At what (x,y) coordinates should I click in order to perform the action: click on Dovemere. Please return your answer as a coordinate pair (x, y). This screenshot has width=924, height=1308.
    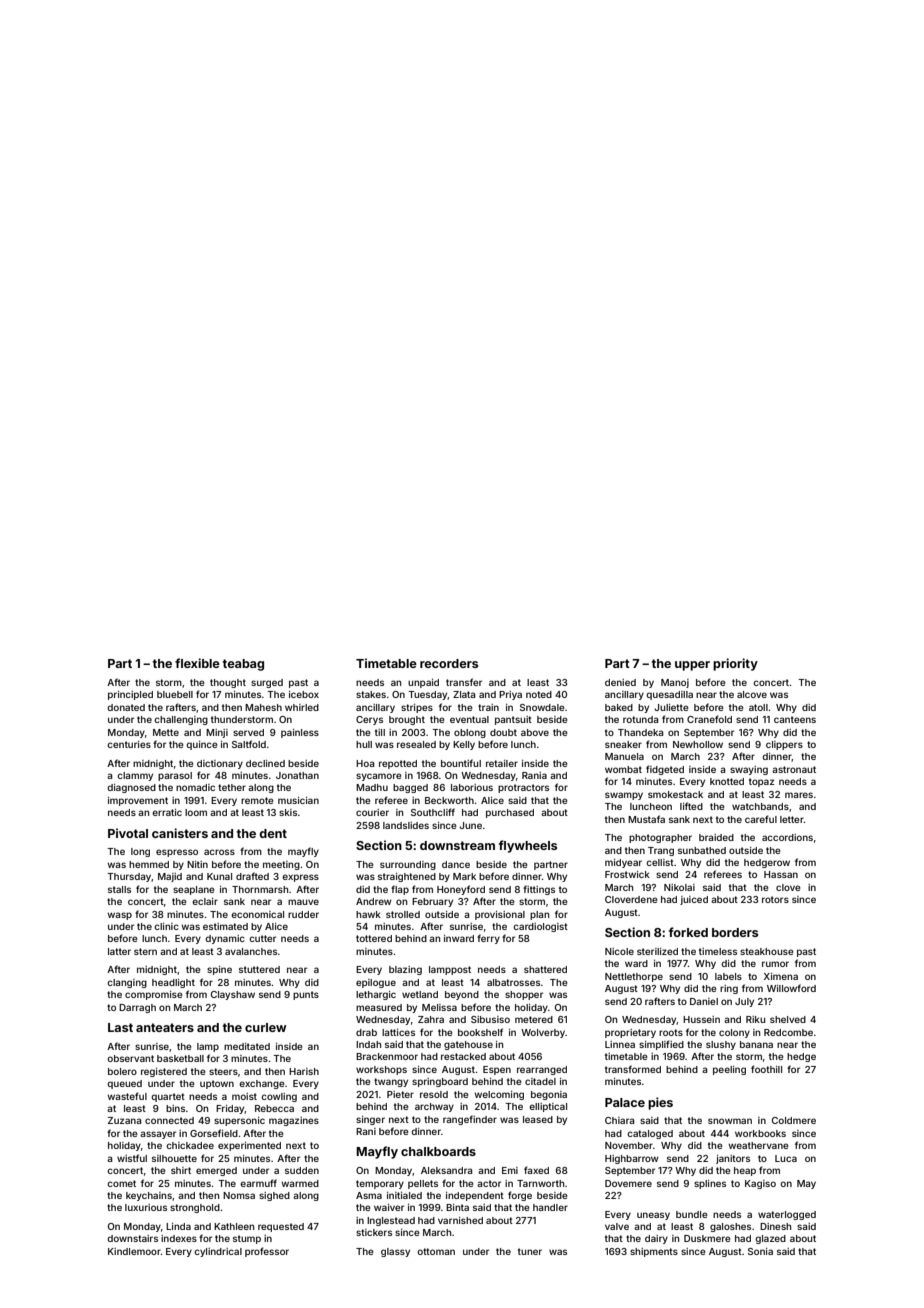
    Looking at the image, I should click on (628, 1183).
